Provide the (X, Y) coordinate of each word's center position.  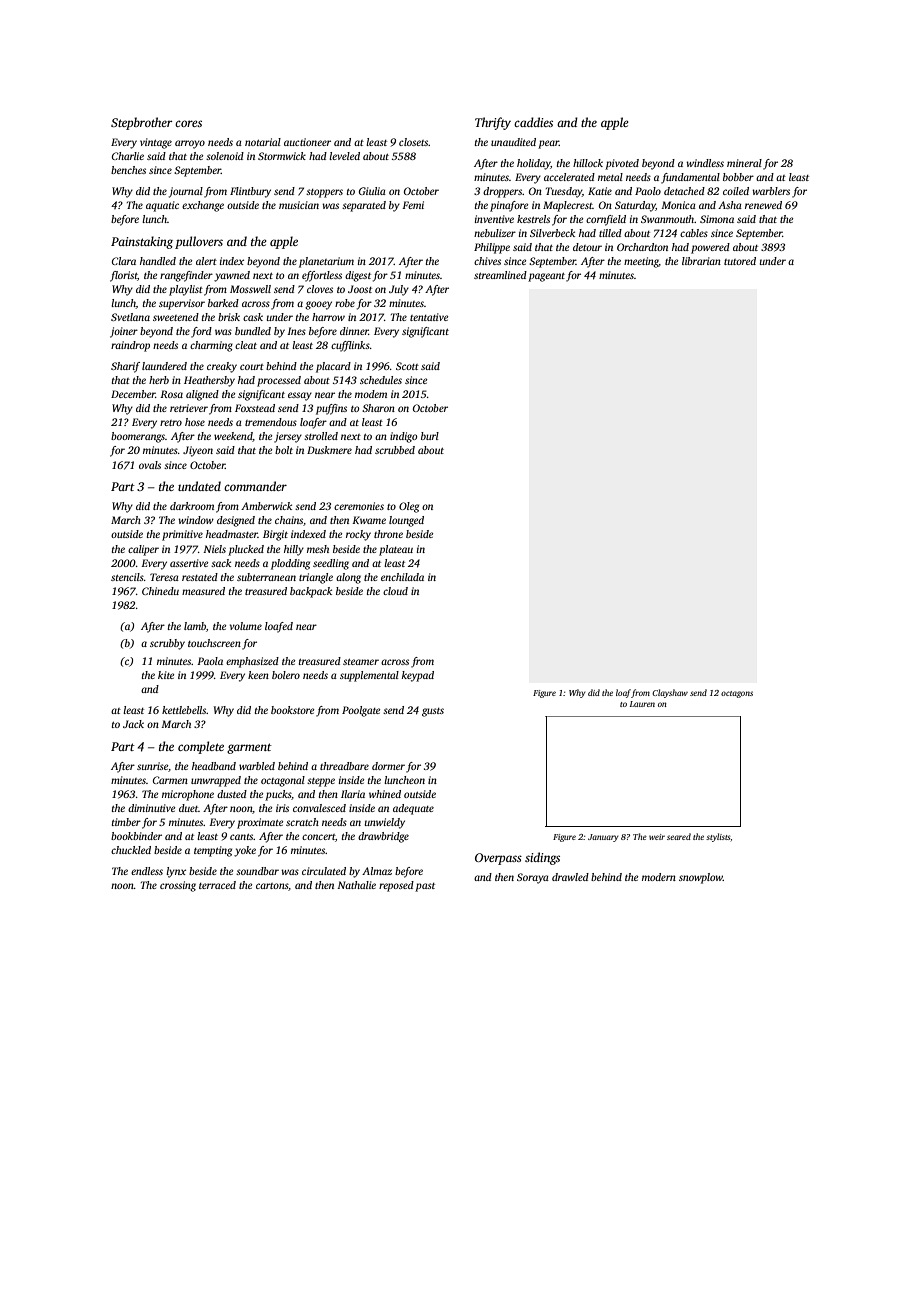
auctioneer (307, 142)
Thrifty (493, 123)
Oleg (409, 507)
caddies (533, 122)
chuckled (131, 850)
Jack (133, 724)
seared (679, 836)
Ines (296, 331)
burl (430, 436)
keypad (418, 676)
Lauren (642, 704)
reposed (396, 886)
